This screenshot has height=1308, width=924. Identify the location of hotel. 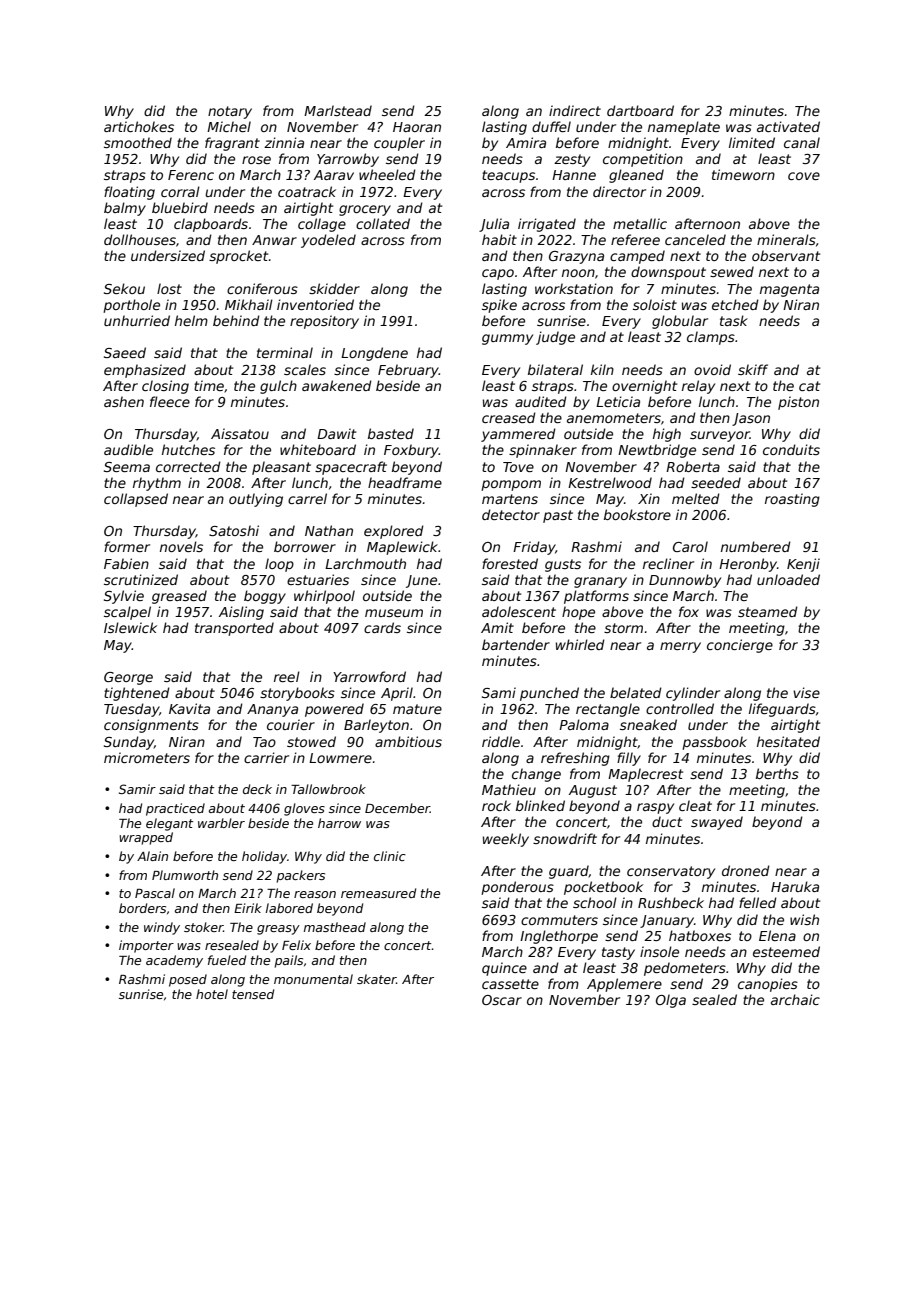
(212, 994).
